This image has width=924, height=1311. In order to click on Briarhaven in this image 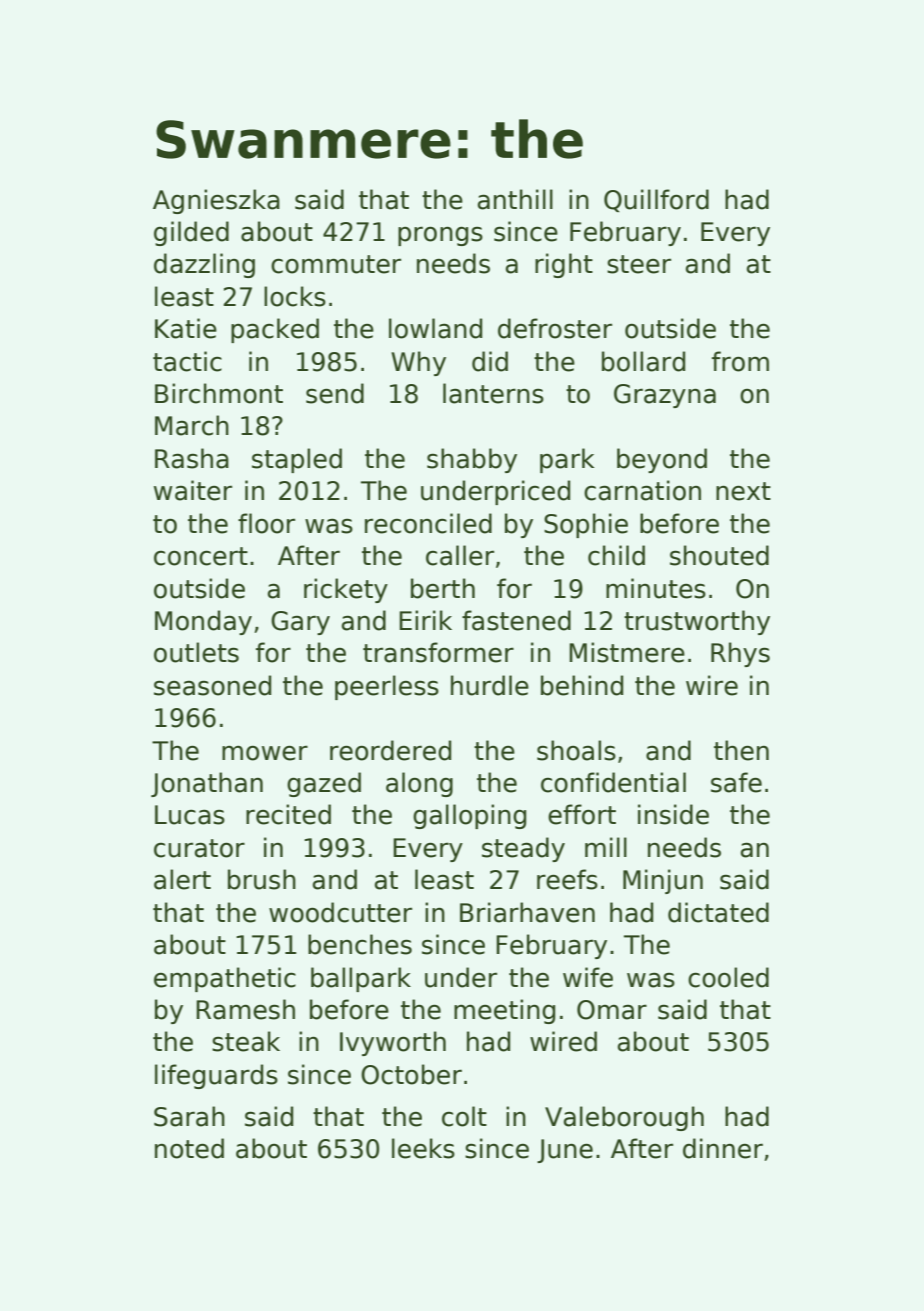, I will do `click(527, 912)`.
